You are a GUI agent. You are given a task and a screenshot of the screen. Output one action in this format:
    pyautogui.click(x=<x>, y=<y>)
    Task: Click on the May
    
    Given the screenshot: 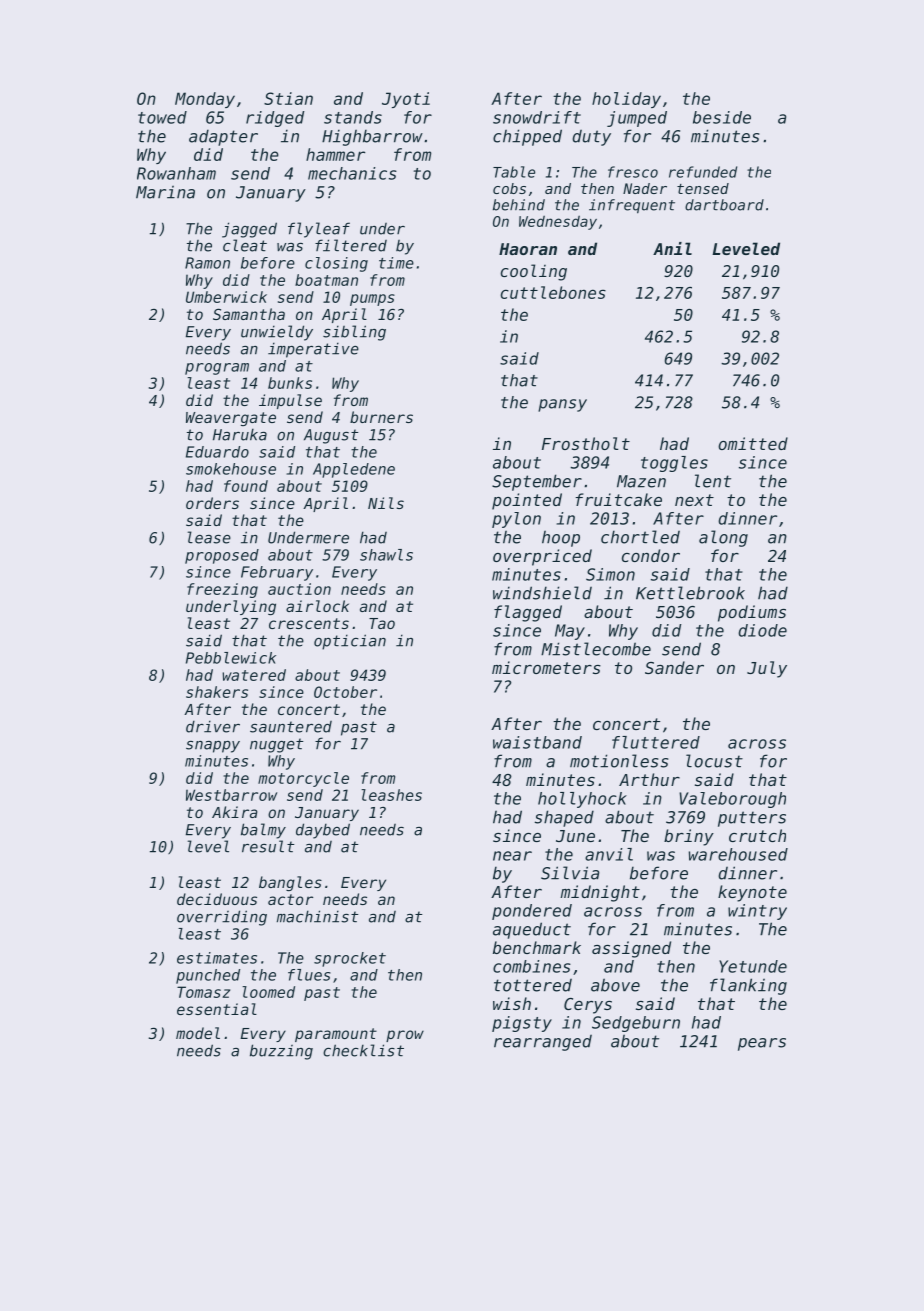 What is the action you would take?
    pyautogui.click(x=570, y=632)
